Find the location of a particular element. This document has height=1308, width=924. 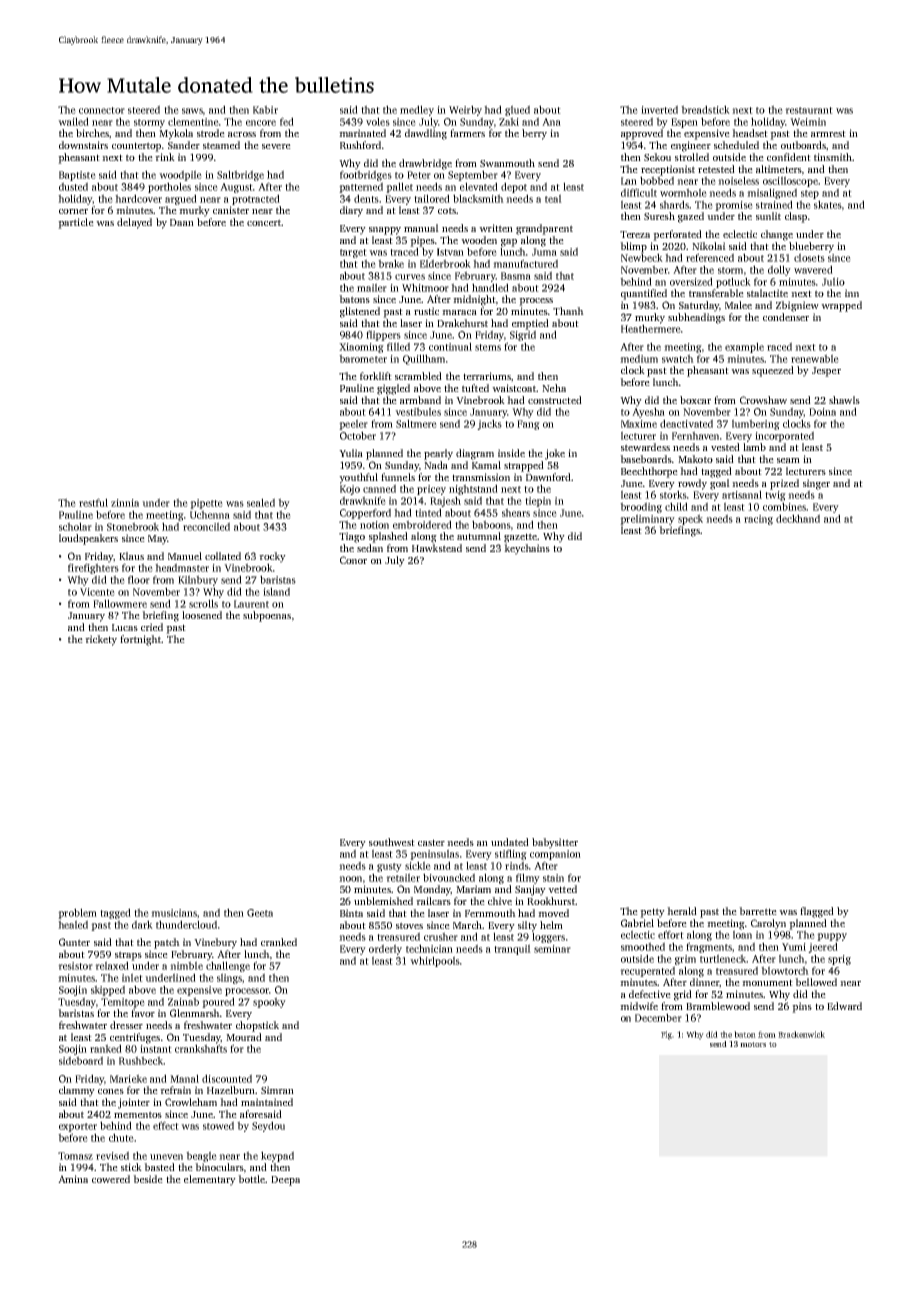

keychains is located at coordinates (527, 549).
